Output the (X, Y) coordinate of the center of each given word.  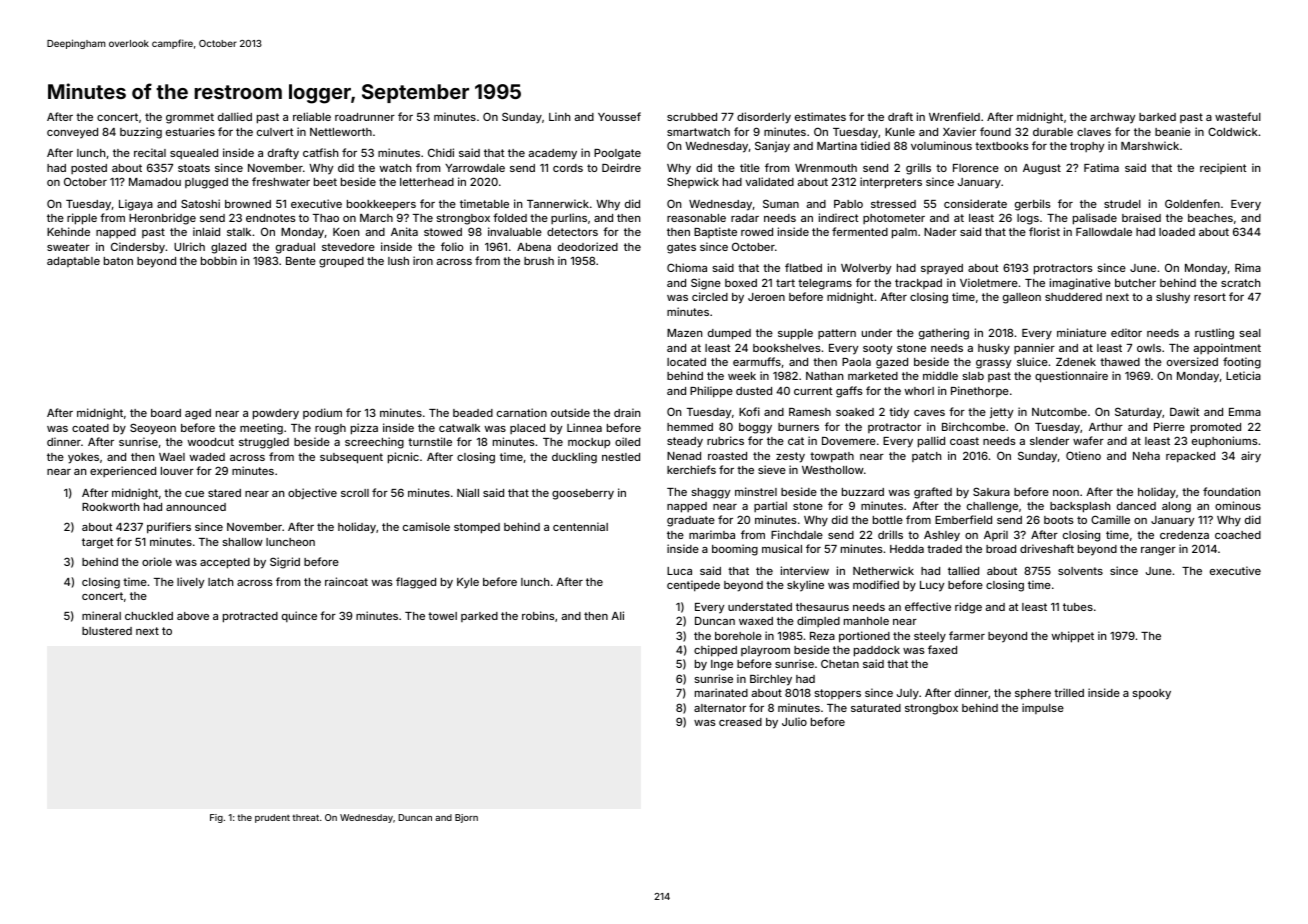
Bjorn (466, 818)
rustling (1214, 334)
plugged (206, 183)
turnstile (430, 441)
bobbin (219, 260)
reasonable (696, 218)
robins (538, 615)
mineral (101, 615)
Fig (216, 818)
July (908, 694)
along (1176, 507)
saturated (876, 708)
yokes (83, 458)
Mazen (684, 333)
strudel (1122, 204)
